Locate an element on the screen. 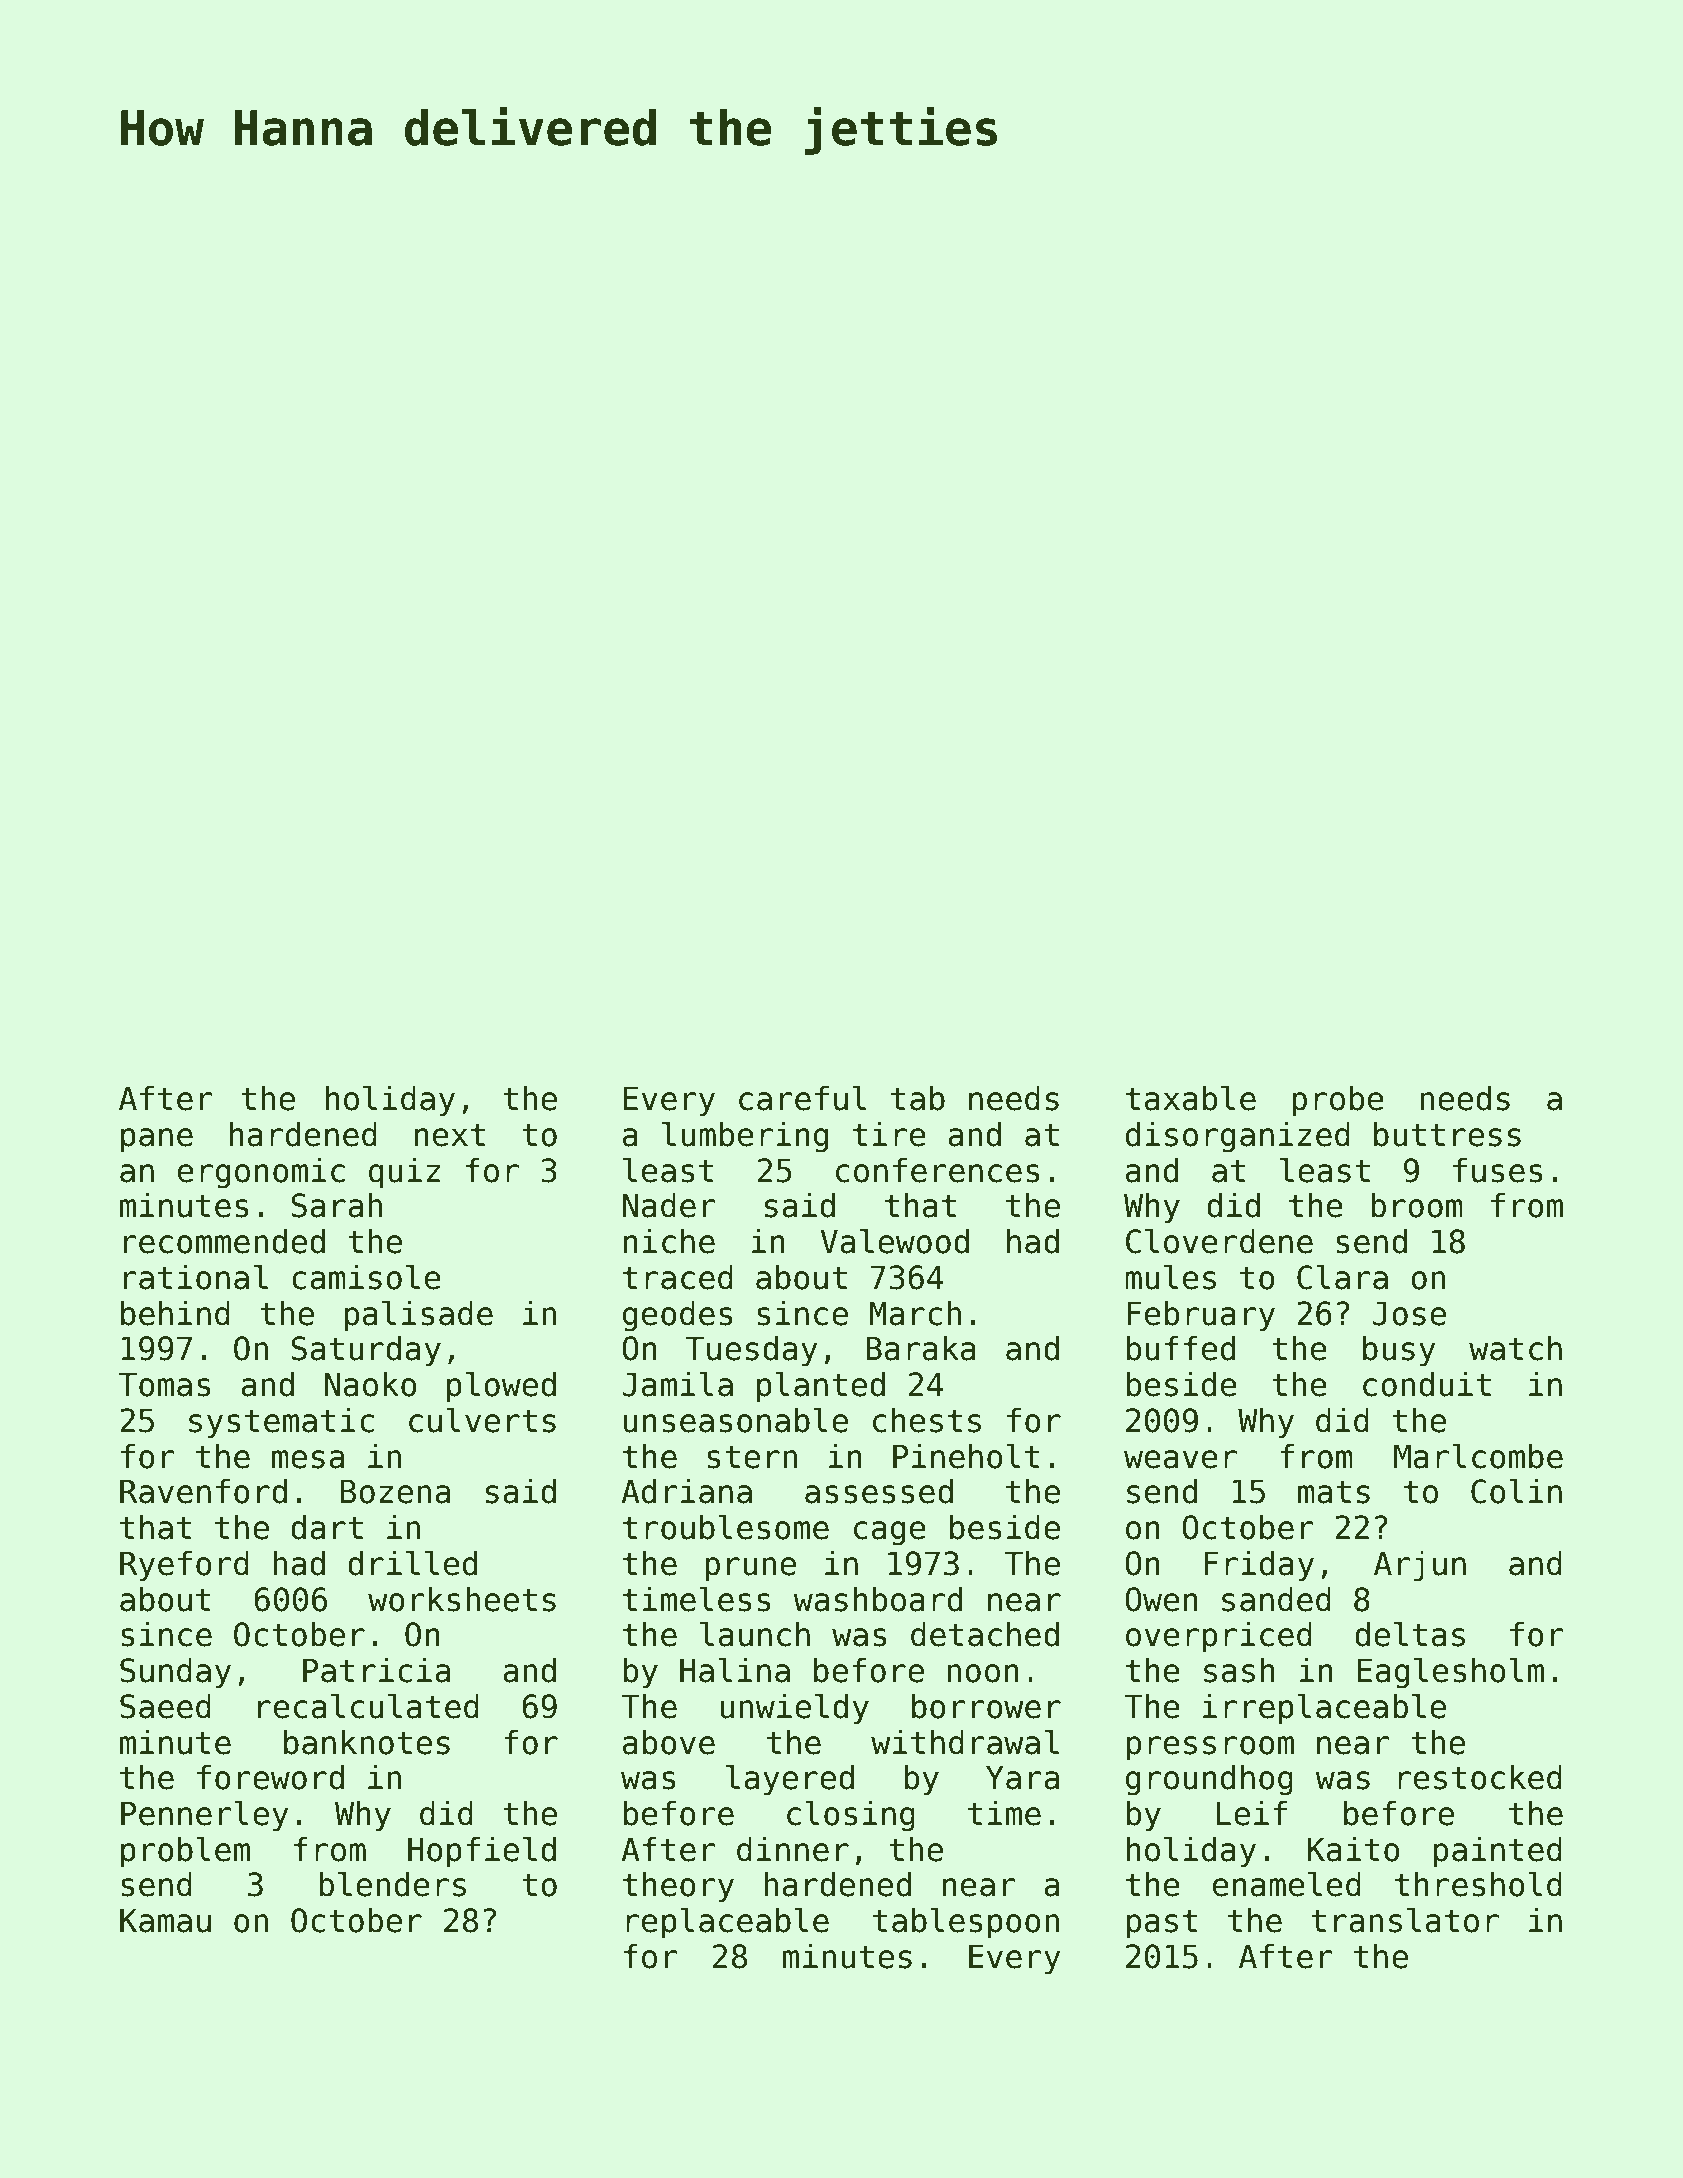 This screenshot has width=1683, height=2178. niche is located at coordinates (669, 1241).
